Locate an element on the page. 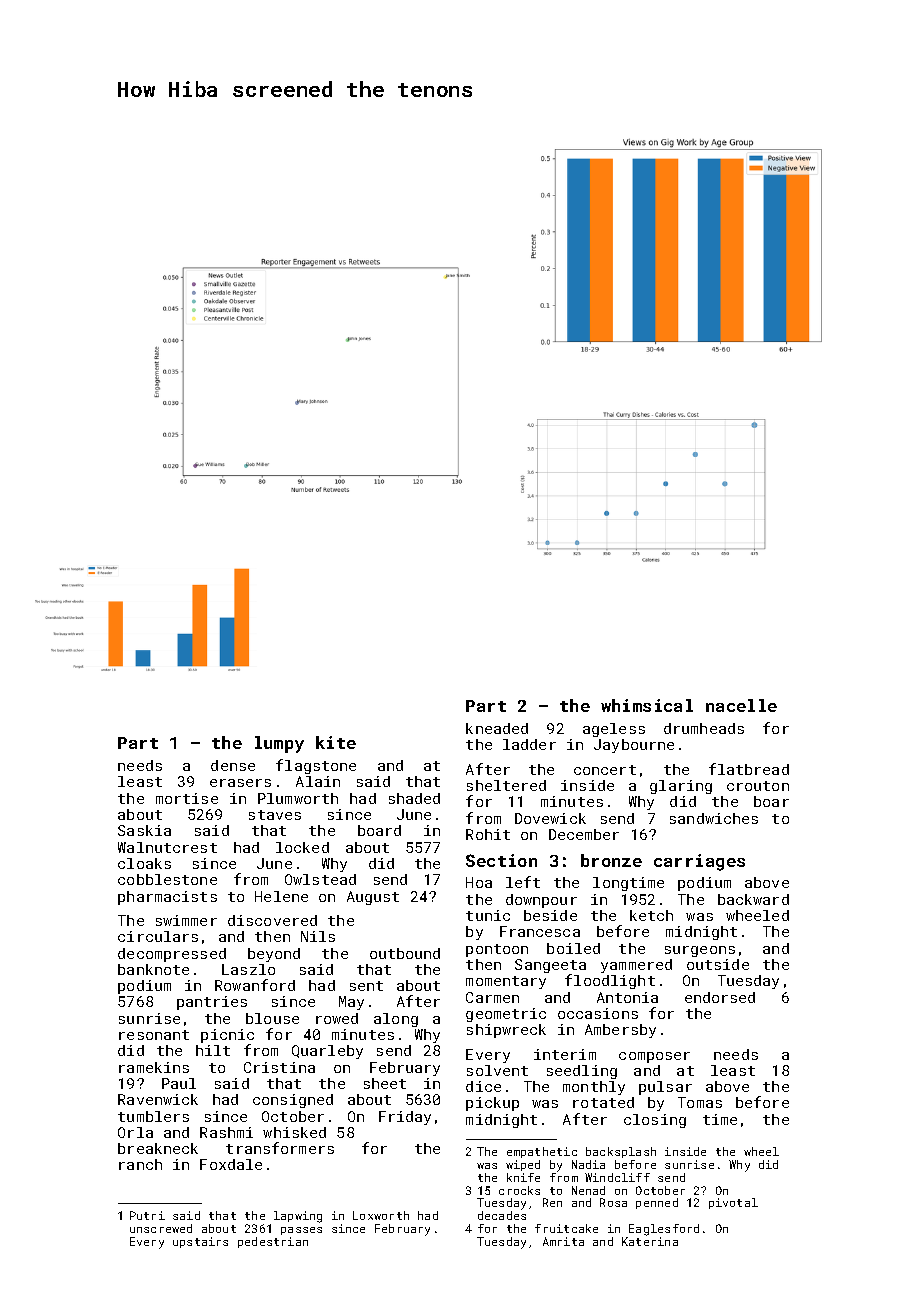 This page has height=1316, width=908. Hoa is located at coordinates (479, 882).
